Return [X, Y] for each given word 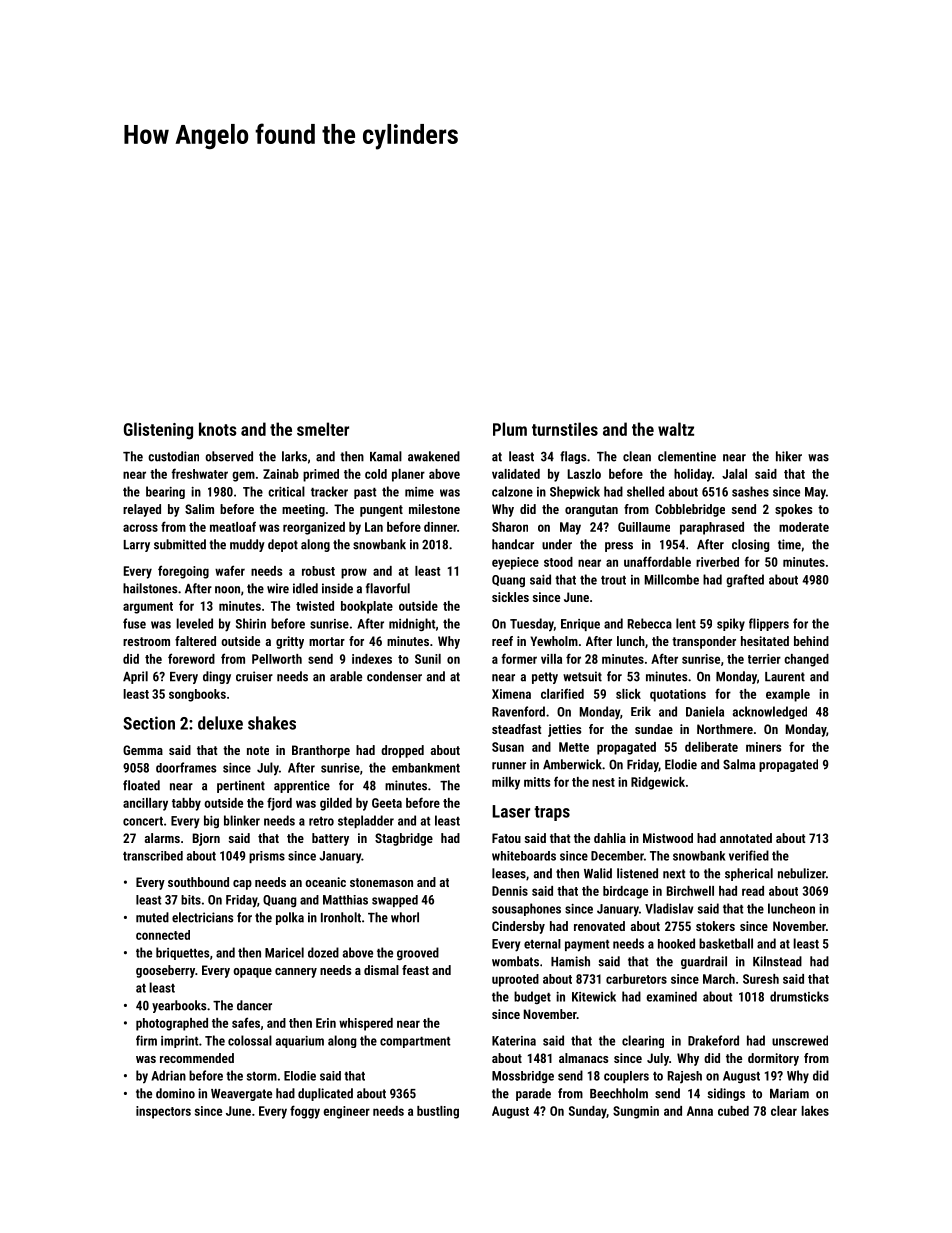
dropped [402, 751]
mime [419, 492]
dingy [217, 677]
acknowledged [769, 712]
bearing [165, 492]
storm [262, 1076]
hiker [789, 456]
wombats [515, 961]
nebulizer [802, 873]
